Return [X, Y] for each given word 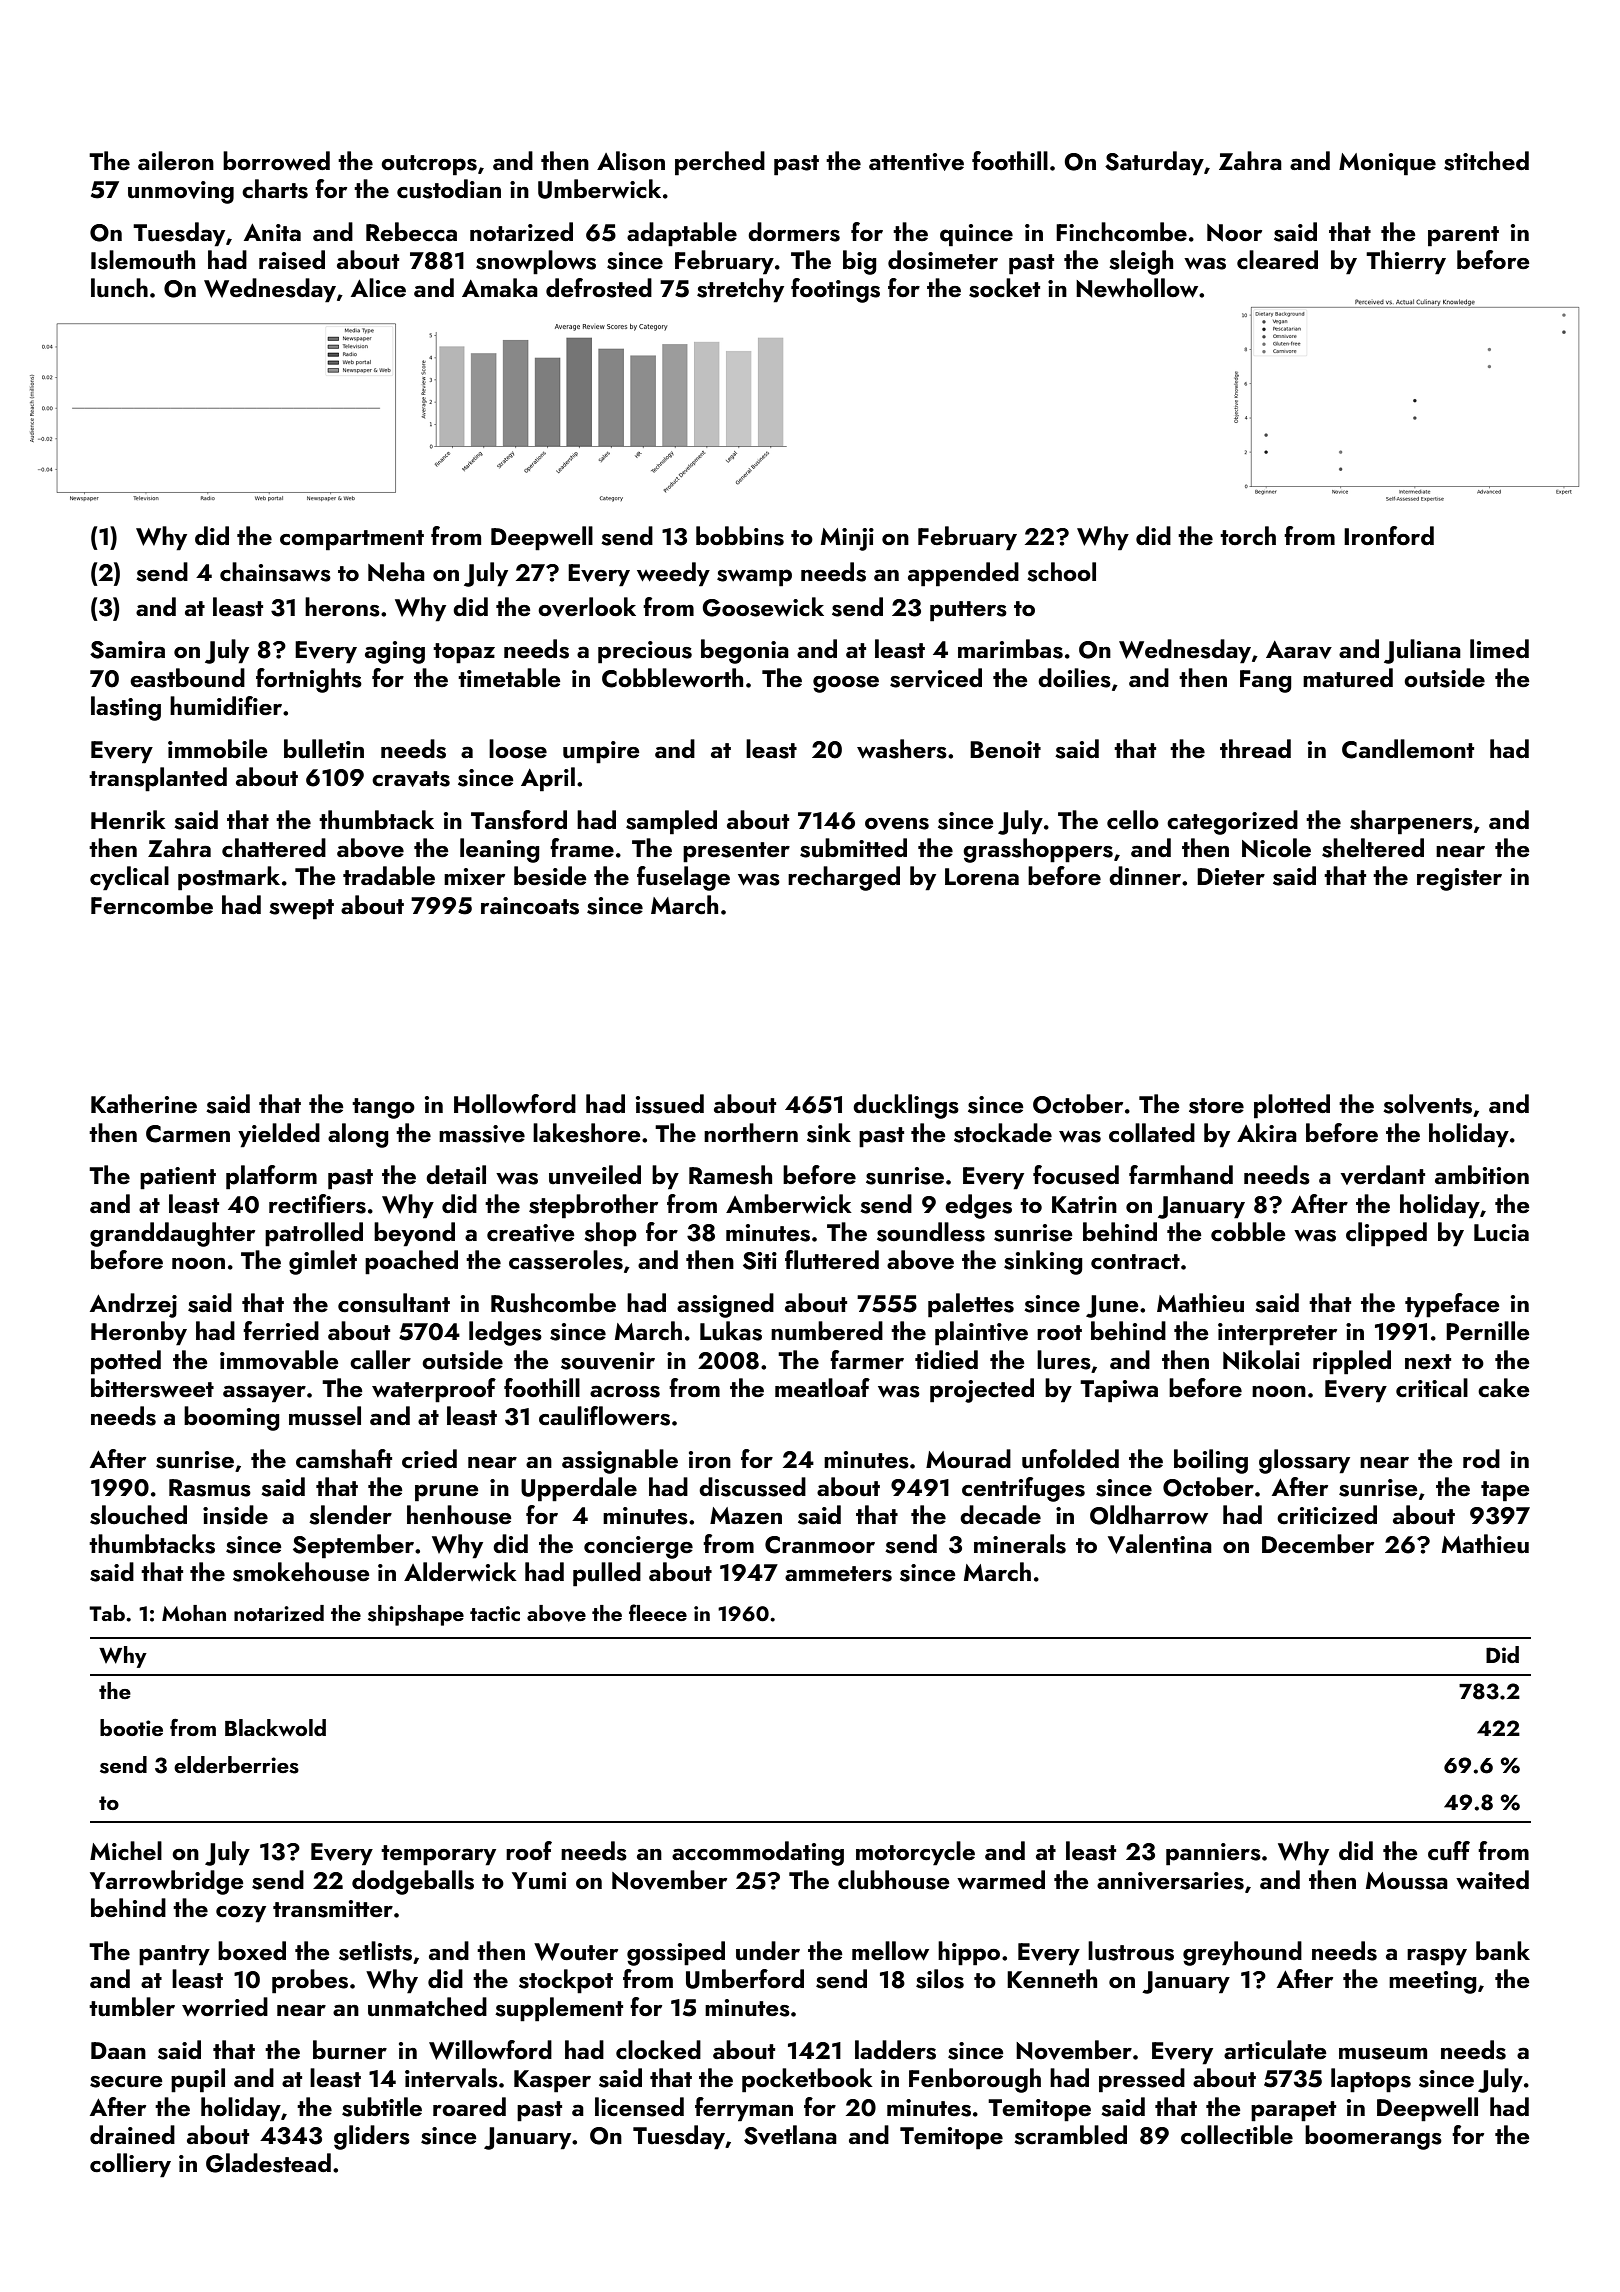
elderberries [236, 1765]
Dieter [1231, 876]
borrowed [276, 160]
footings [835, 290]
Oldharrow [1149, 1515]
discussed [752, 1487]
